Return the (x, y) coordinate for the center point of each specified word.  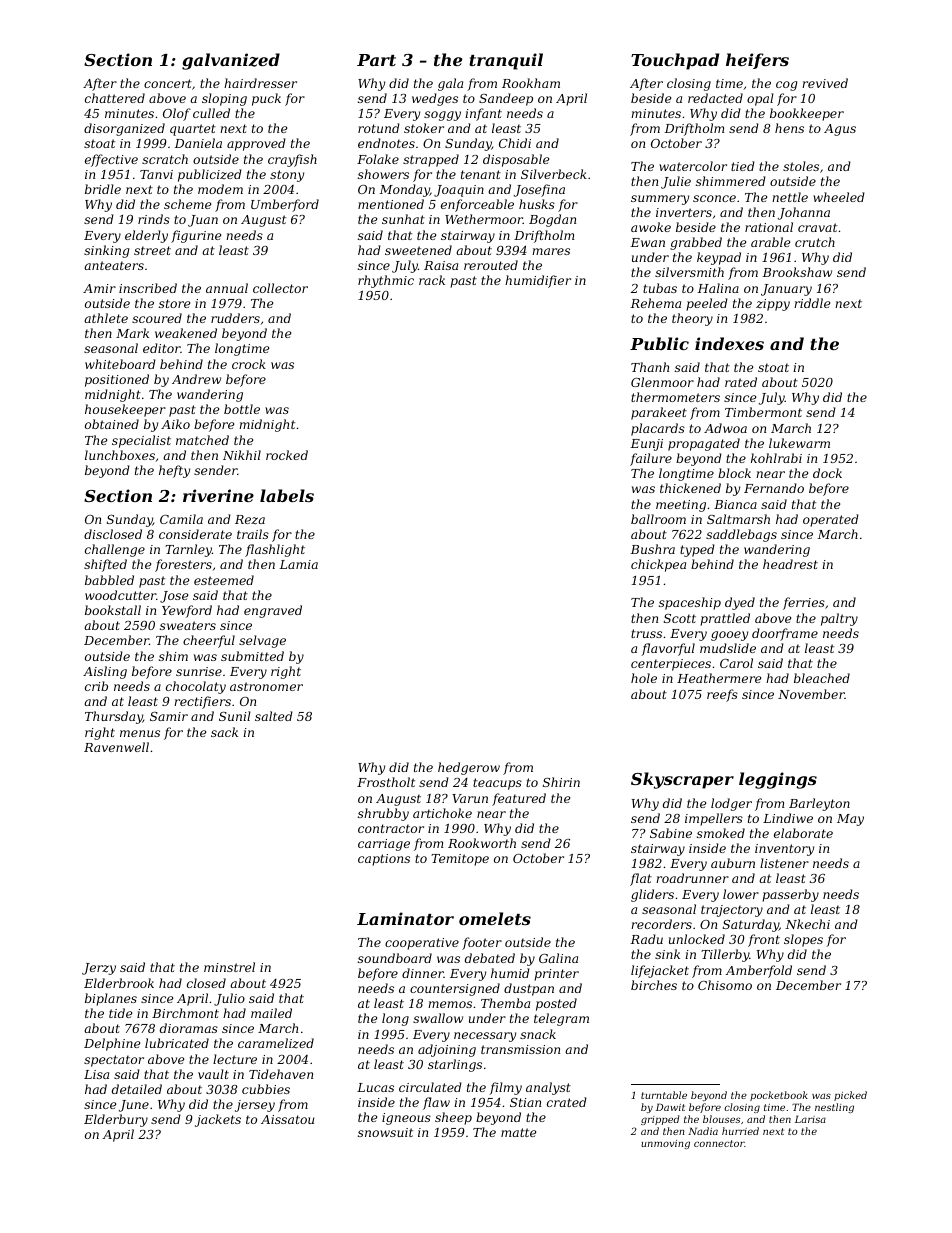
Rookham (531, 83)
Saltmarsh (738, 519)
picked (850, 1096)
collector (280, 288)
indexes (729, 343)
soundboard (395, 958)
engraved (273, 611)
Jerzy (99, 969)
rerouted (491, 265)
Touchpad (675, 61)
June (134, 1106)
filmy (505, 1088)
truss (646, 633)
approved (256, 144)
